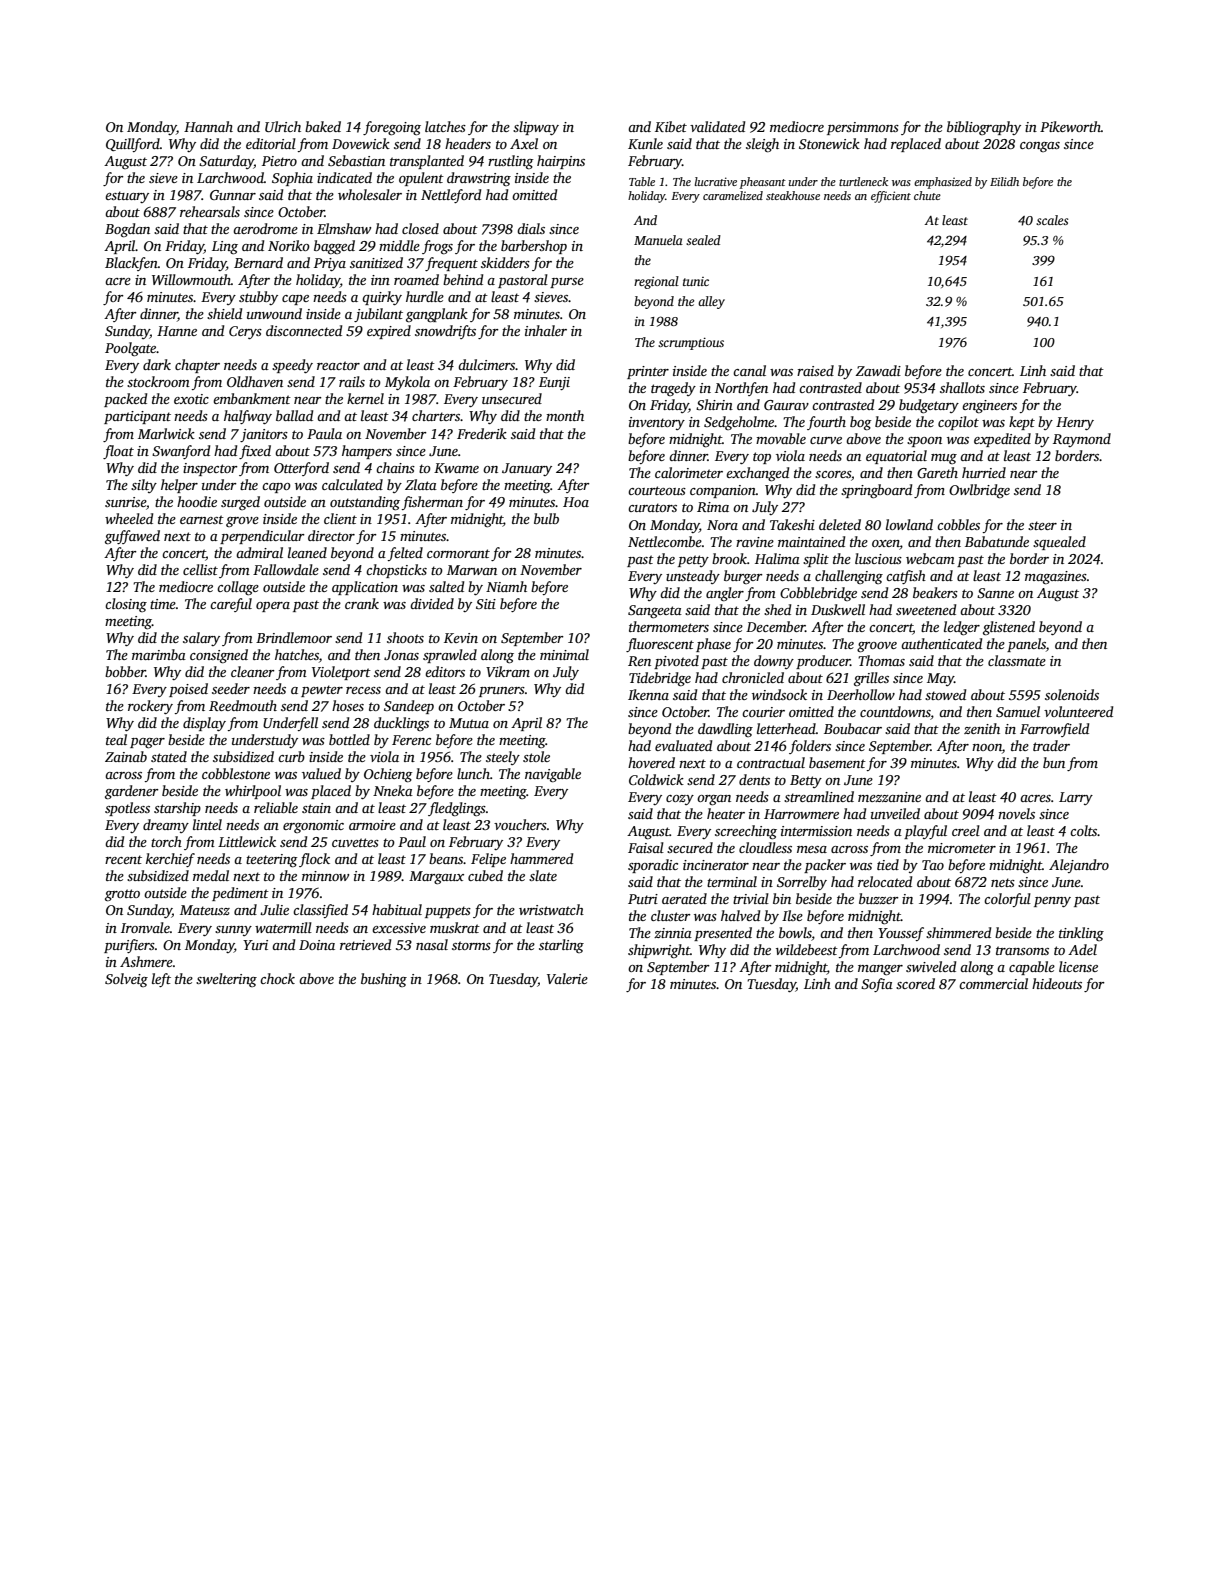  I want to click on Zawadi, so click(878, 370).
